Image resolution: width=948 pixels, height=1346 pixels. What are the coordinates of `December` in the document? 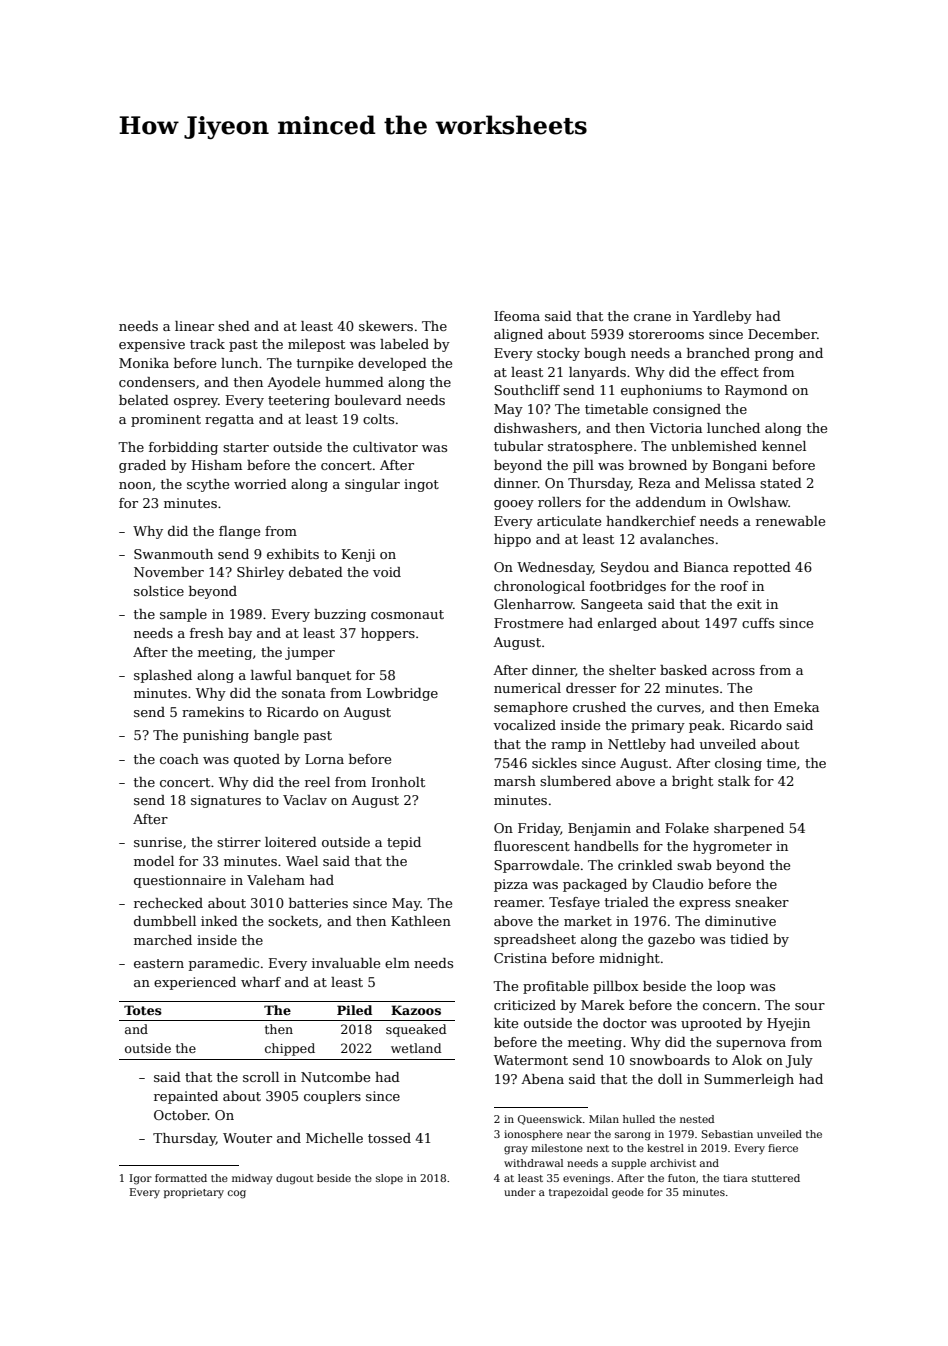 It's located at (782, 334).
